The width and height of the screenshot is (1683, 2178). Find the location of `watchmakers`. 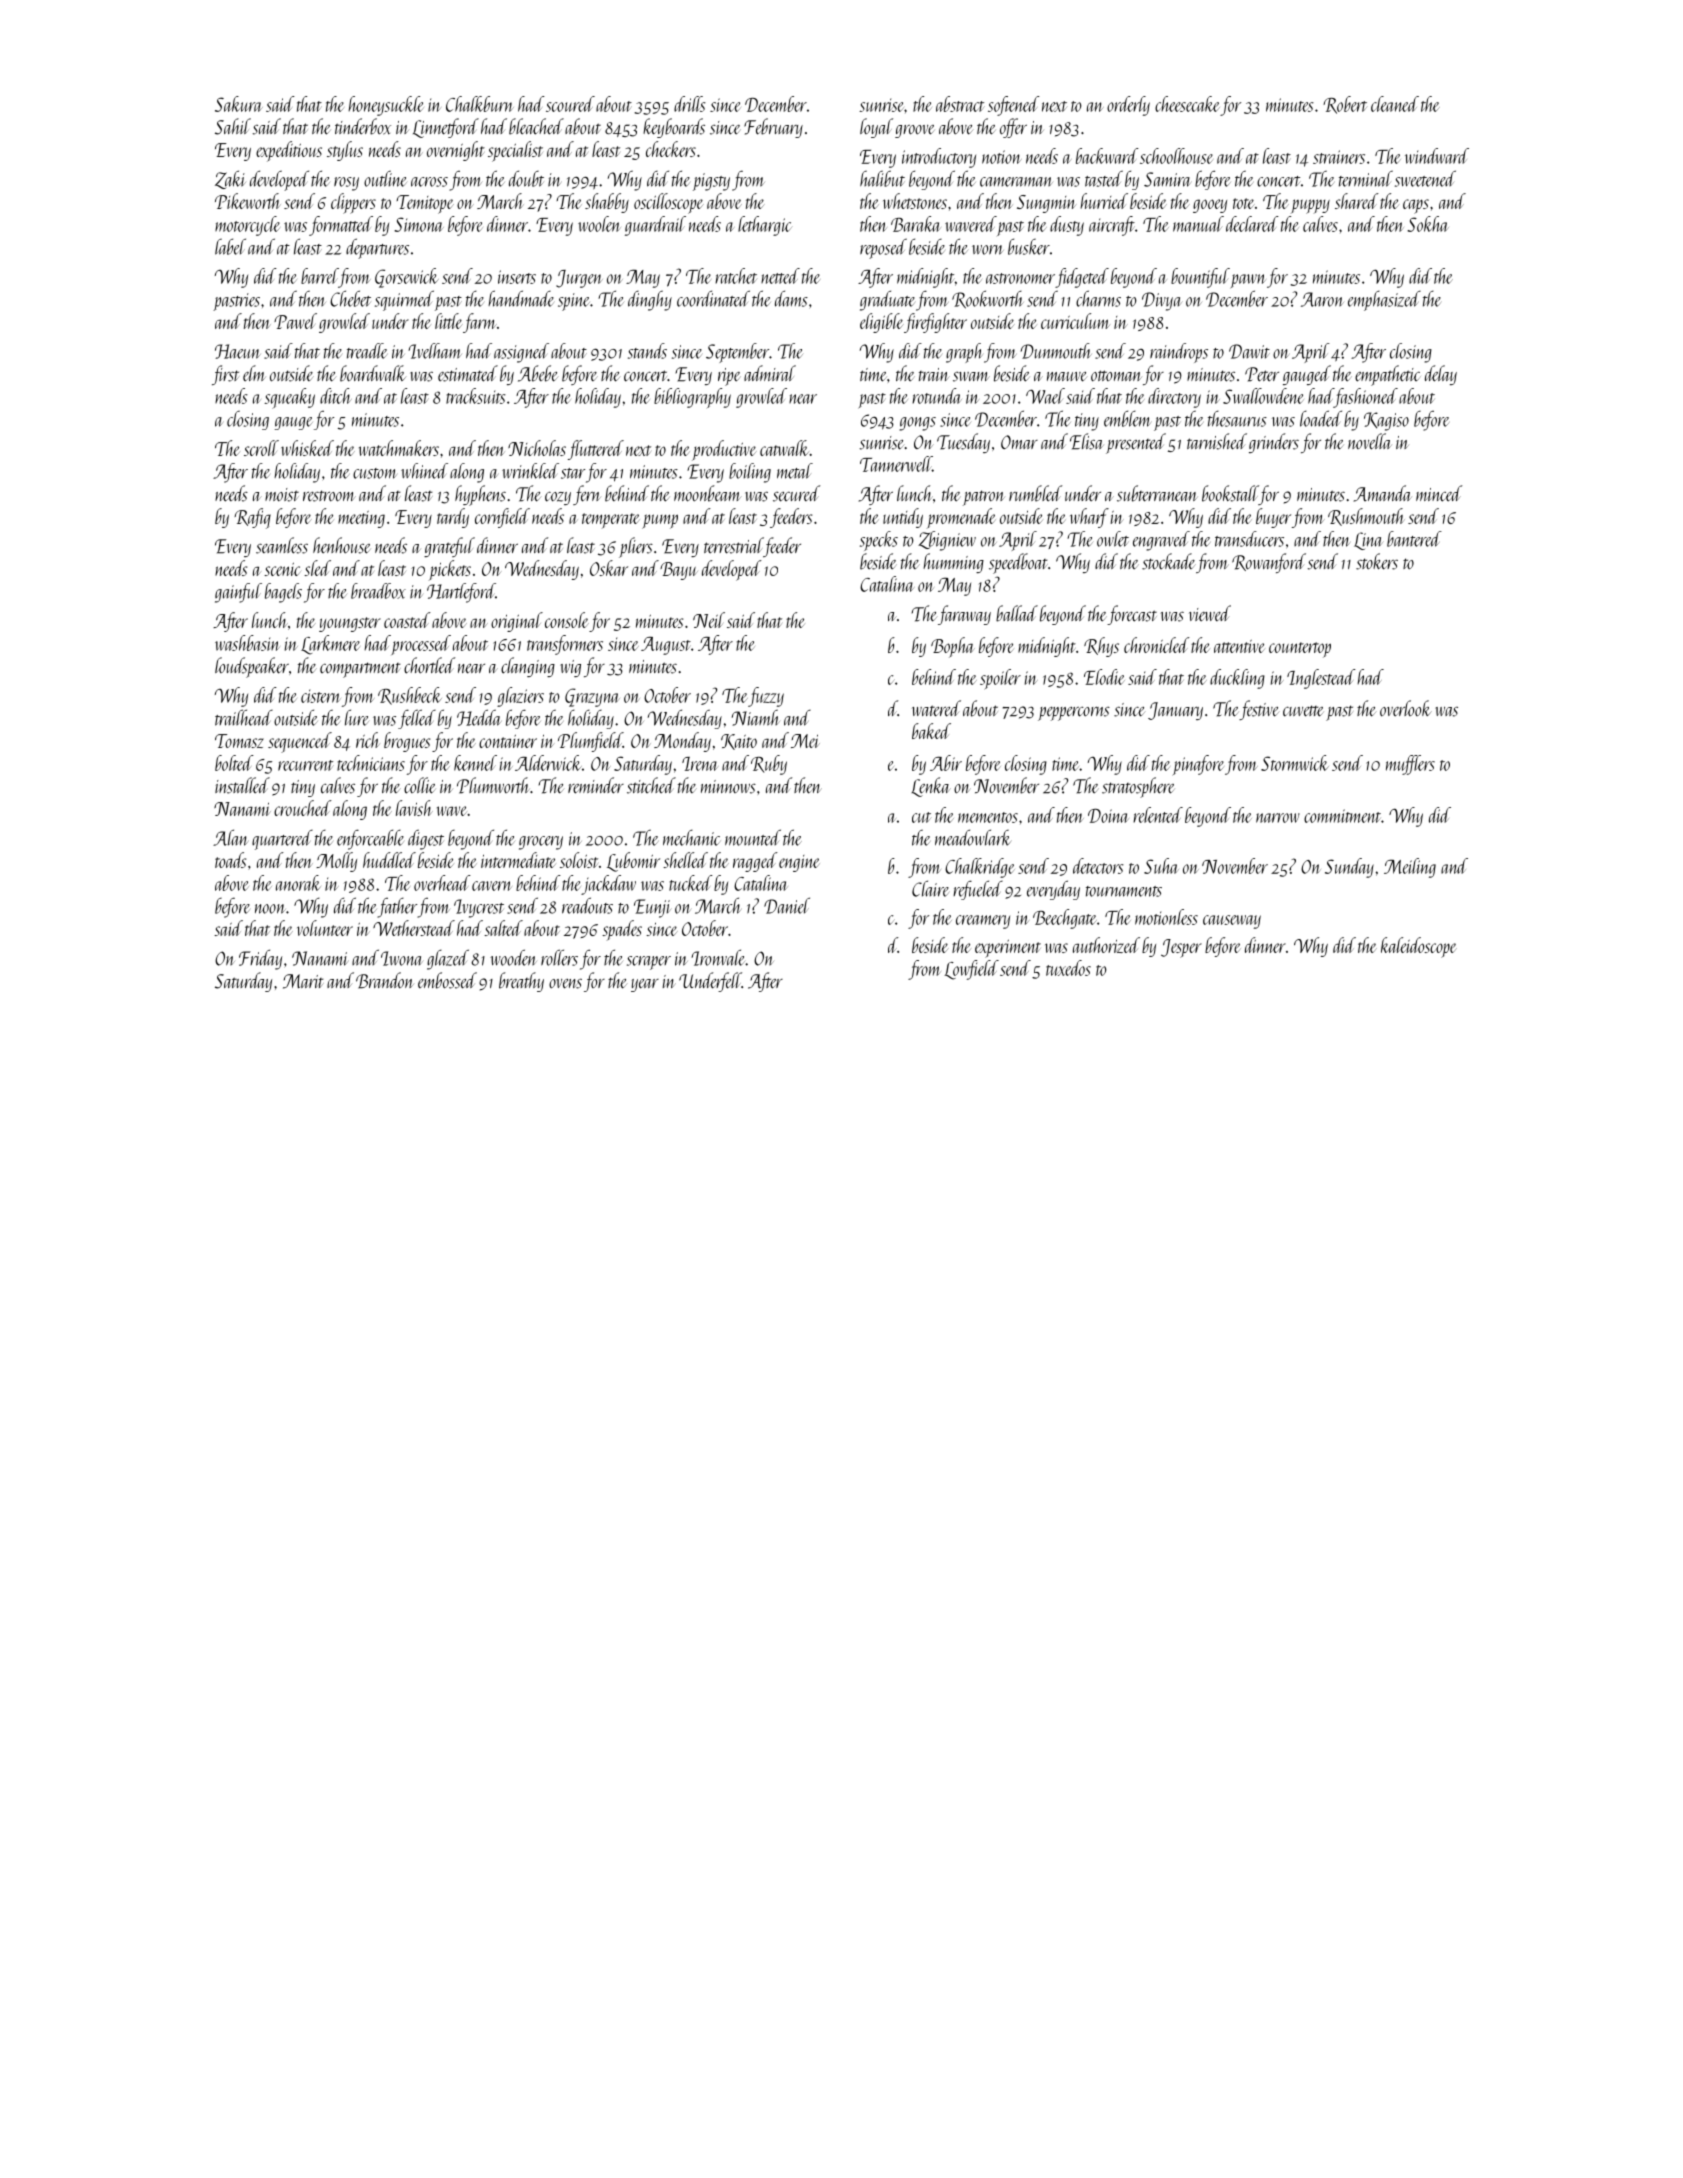

watchmakers is located at coordinates (399, 448).
